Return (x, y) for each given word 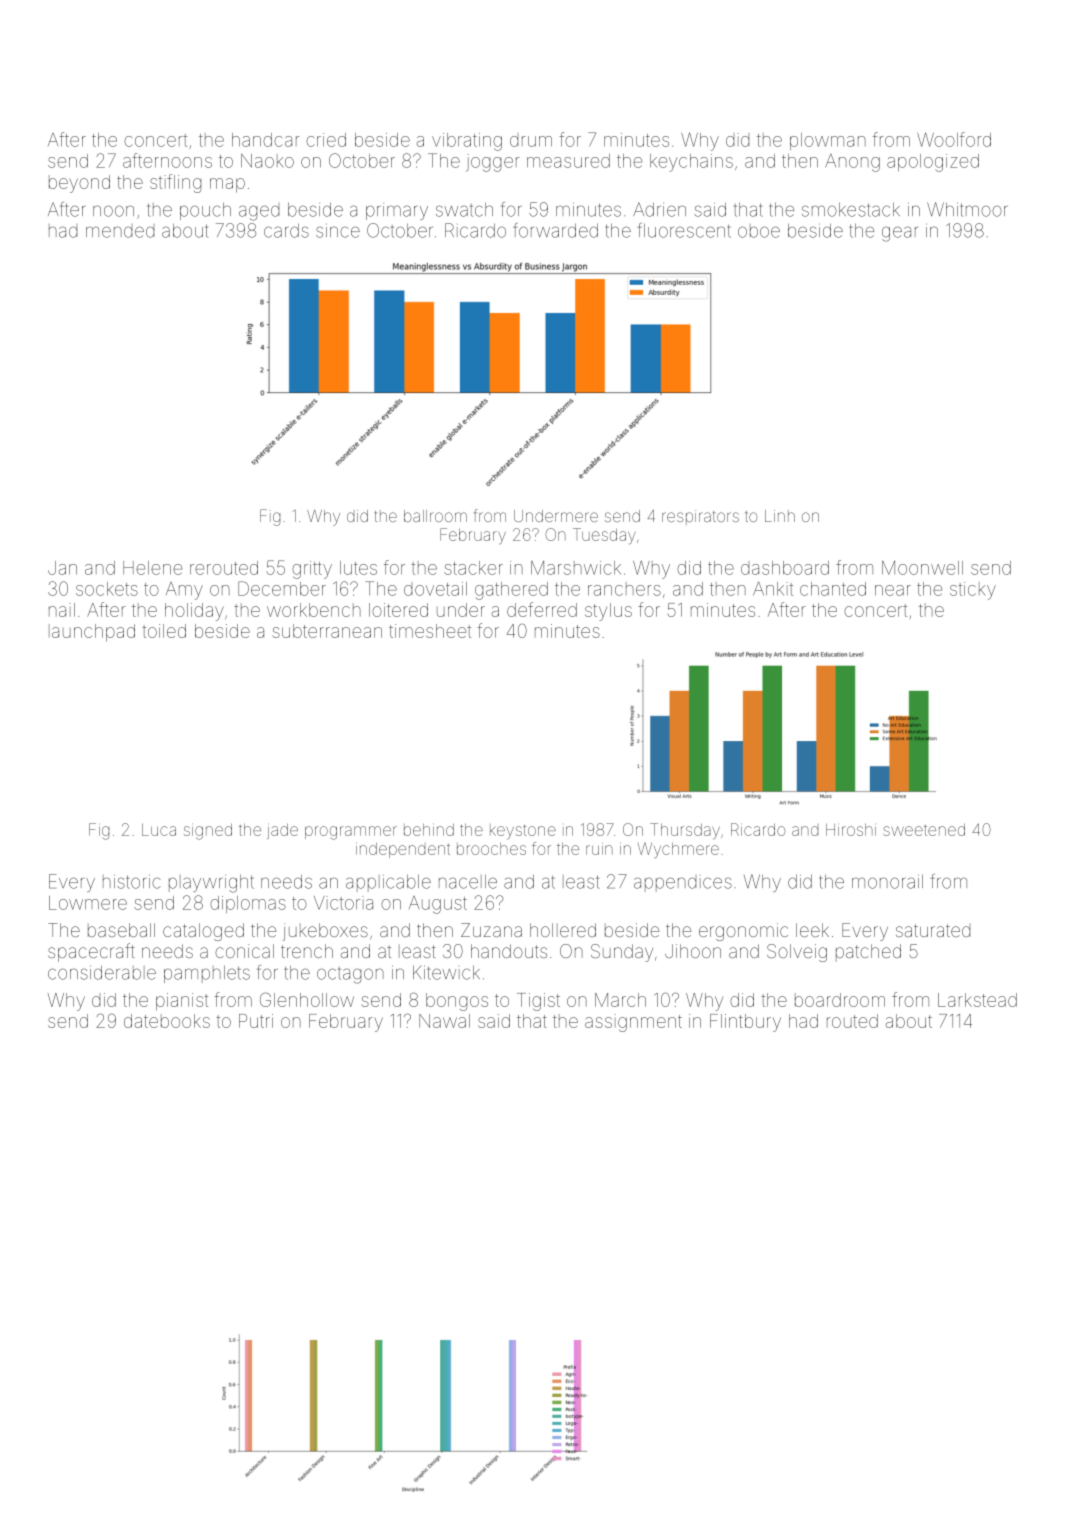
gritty (312, 570)
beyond (79, 184)
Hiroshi (851, 830)
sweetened (924, 830)
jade (282, 831)
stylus (608, 612)
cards (286, 230)
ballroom (435, 516)
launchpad (92, 633)
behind (429, 830)
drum (531, 141)
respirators (700, 517)
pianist (182, 1002)
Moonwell (922, 568)
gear (900, 234)
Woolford (954, 139)
